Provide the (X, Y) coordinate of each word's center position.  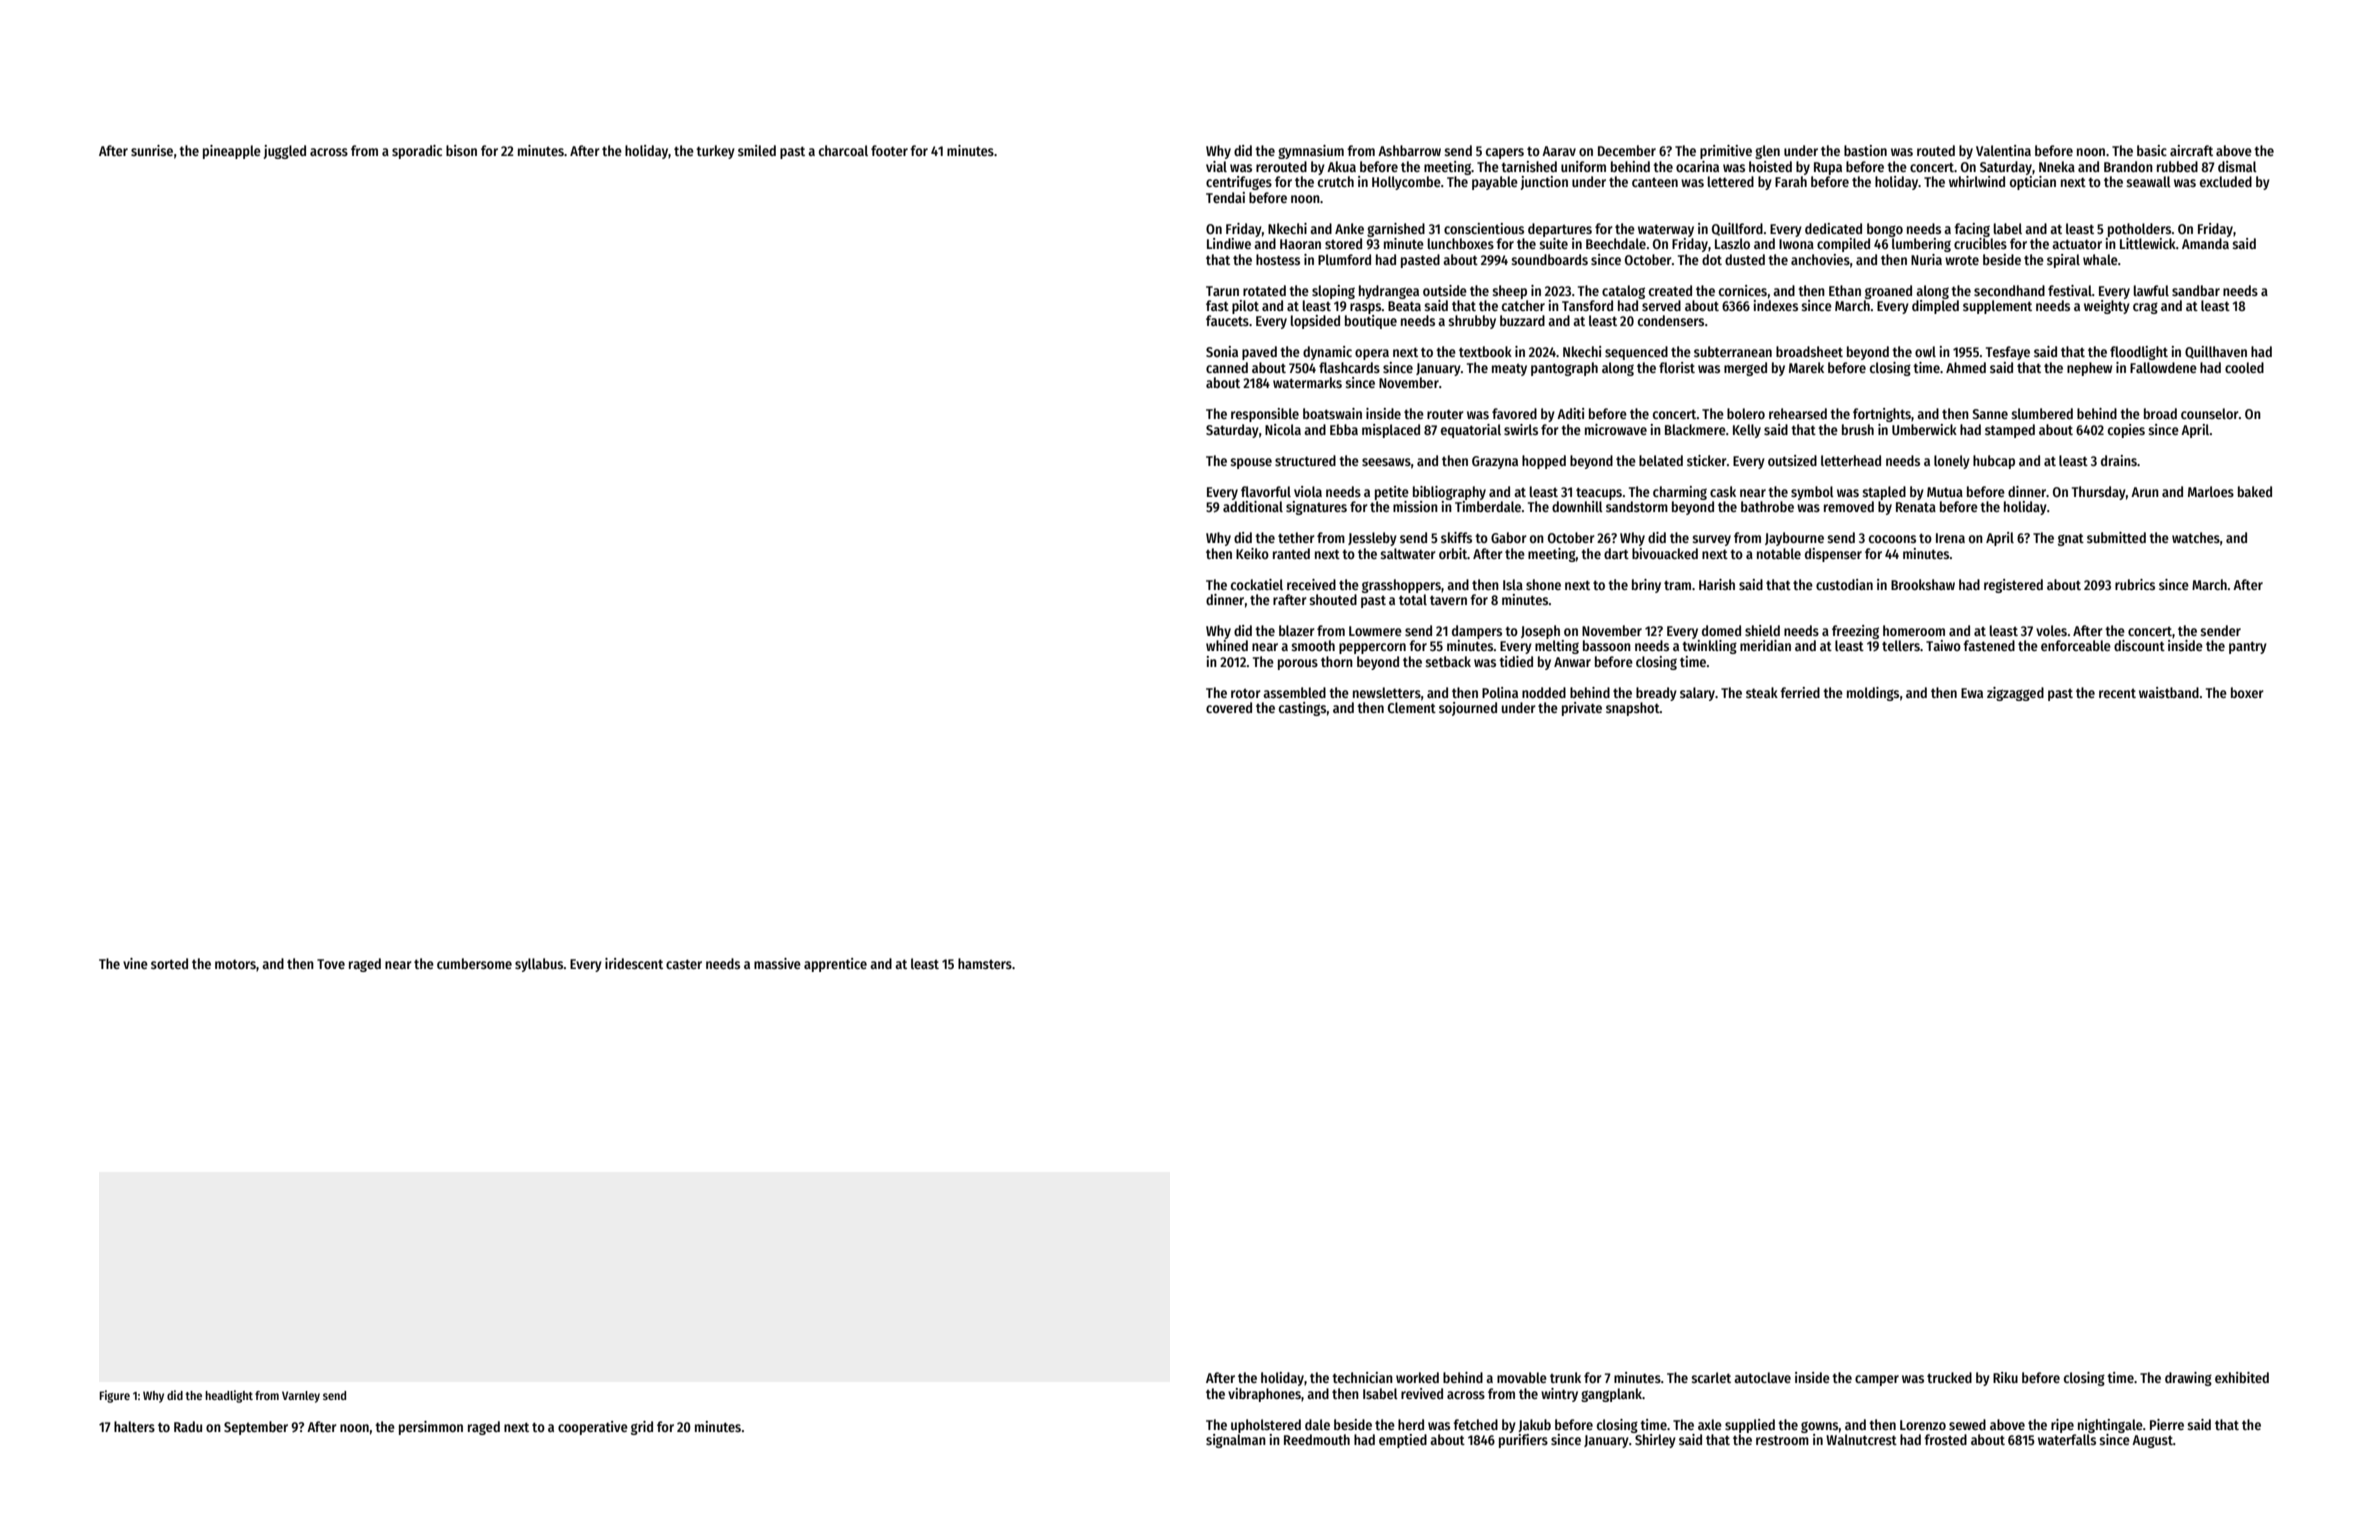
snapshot (1633, 709)
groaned (1888, 292)
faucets (1227, 320)
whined (1227, 645)
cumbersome (474, 963)
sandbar (2196, 290)
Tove (331, 964)
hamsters (985, 963)
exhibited (2242, 1377)
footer (889, 150)
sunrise (152, 150)
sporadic (417, 152)
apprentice (835, 965)
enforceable (2076, 645)
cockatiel (1257, 584)
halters (134, 1426)
